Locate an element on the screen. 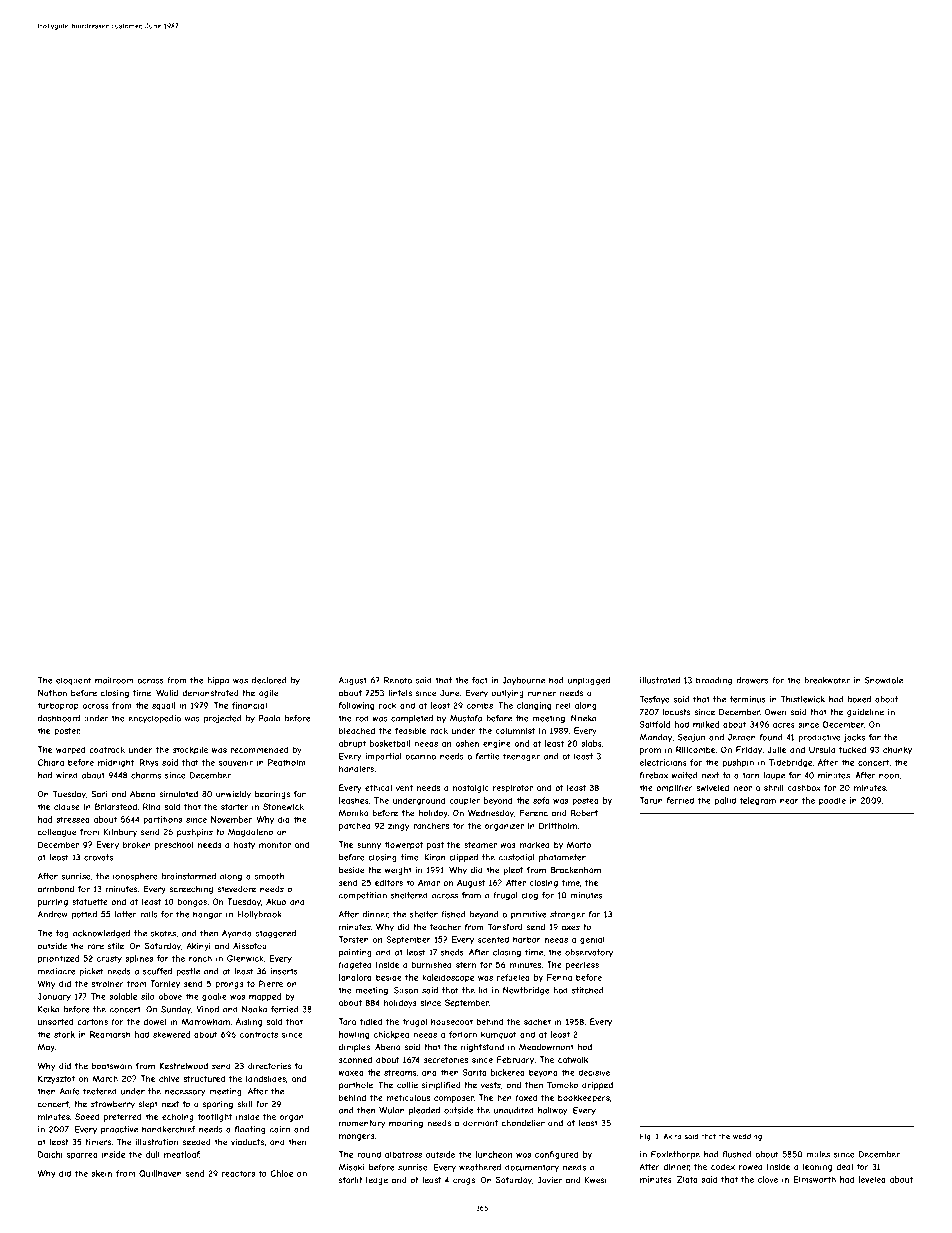 The width and height of the screenshot is (952, 1233). clog is located at coordinates (529, 896).
